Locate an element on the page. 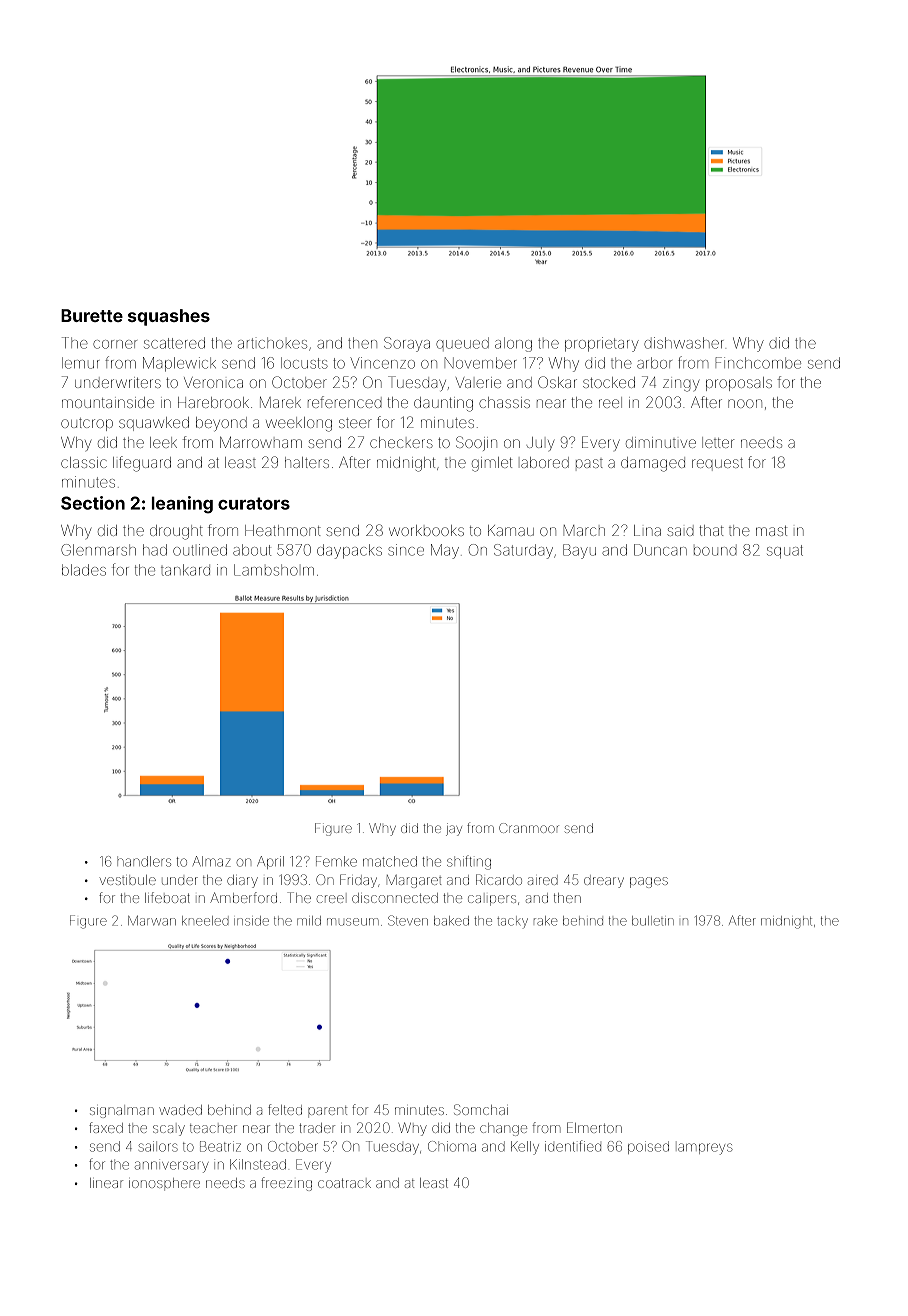 This page has height=1316, width=908. Bayu is located at coordinates (579, 551).
